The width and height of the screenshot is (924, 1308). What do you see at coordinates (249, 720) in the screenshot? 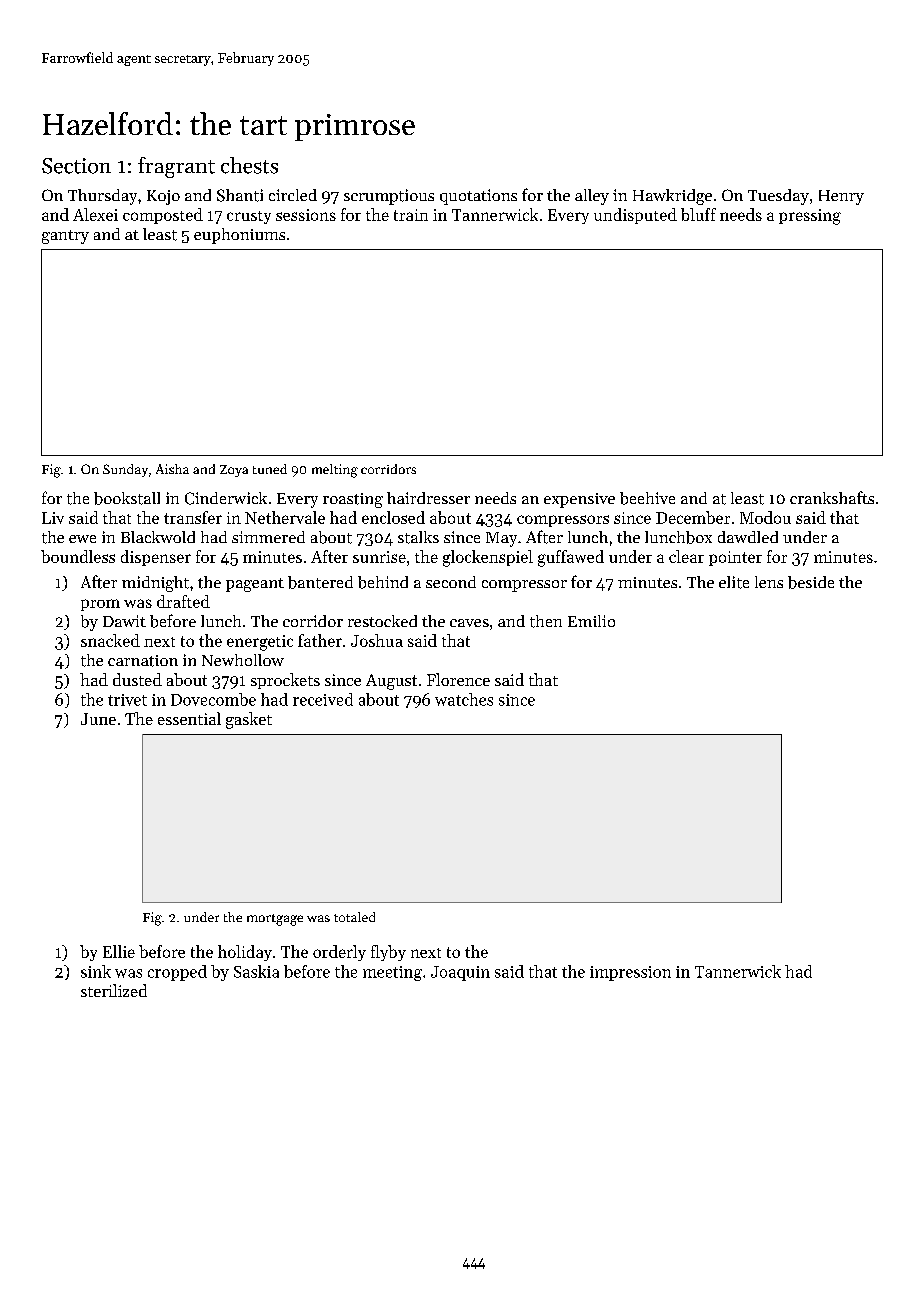
I see `gasket` at bounding box center [249, 720].
